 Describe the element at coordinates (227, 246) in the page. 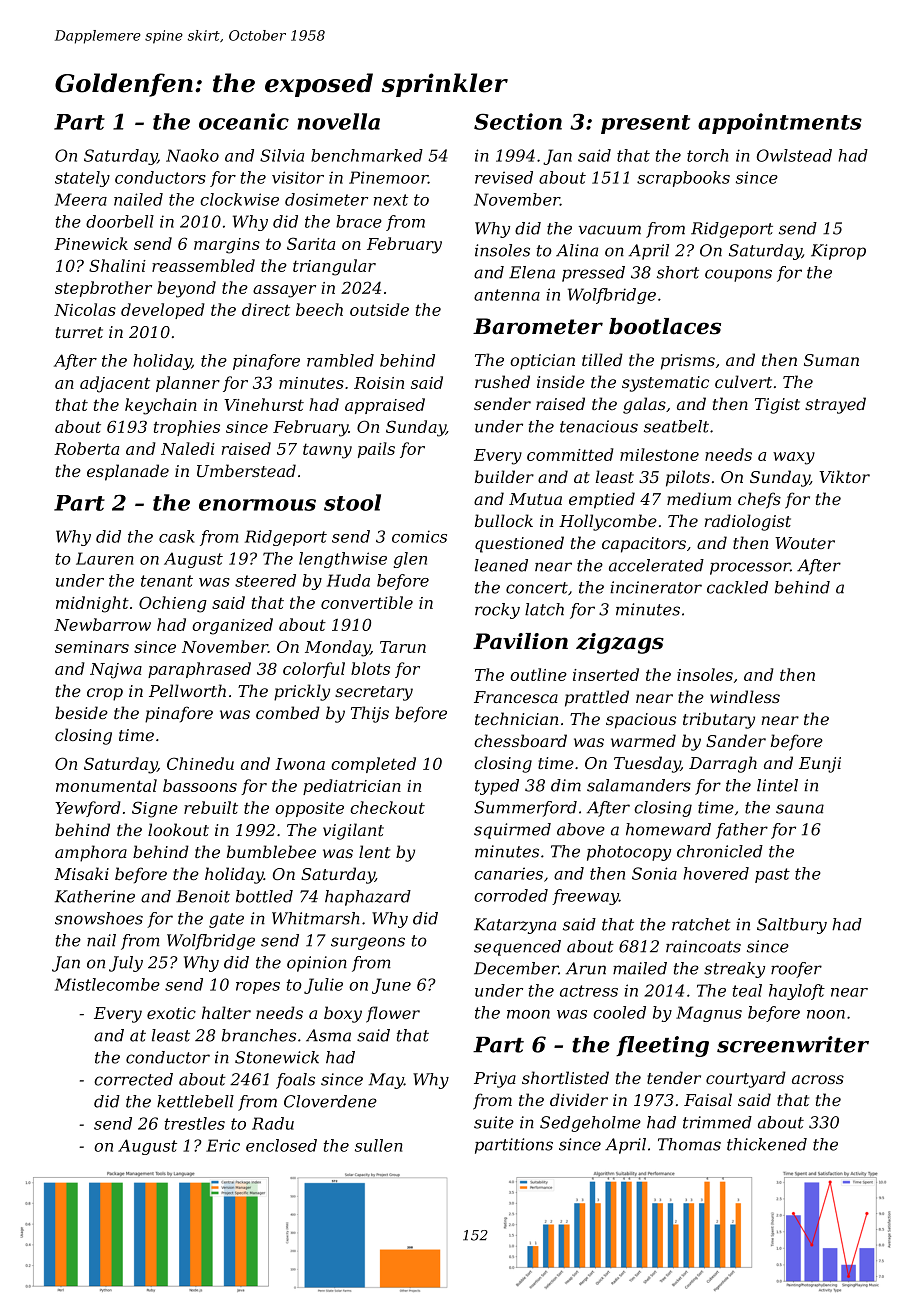

I see `margins` at that location.
